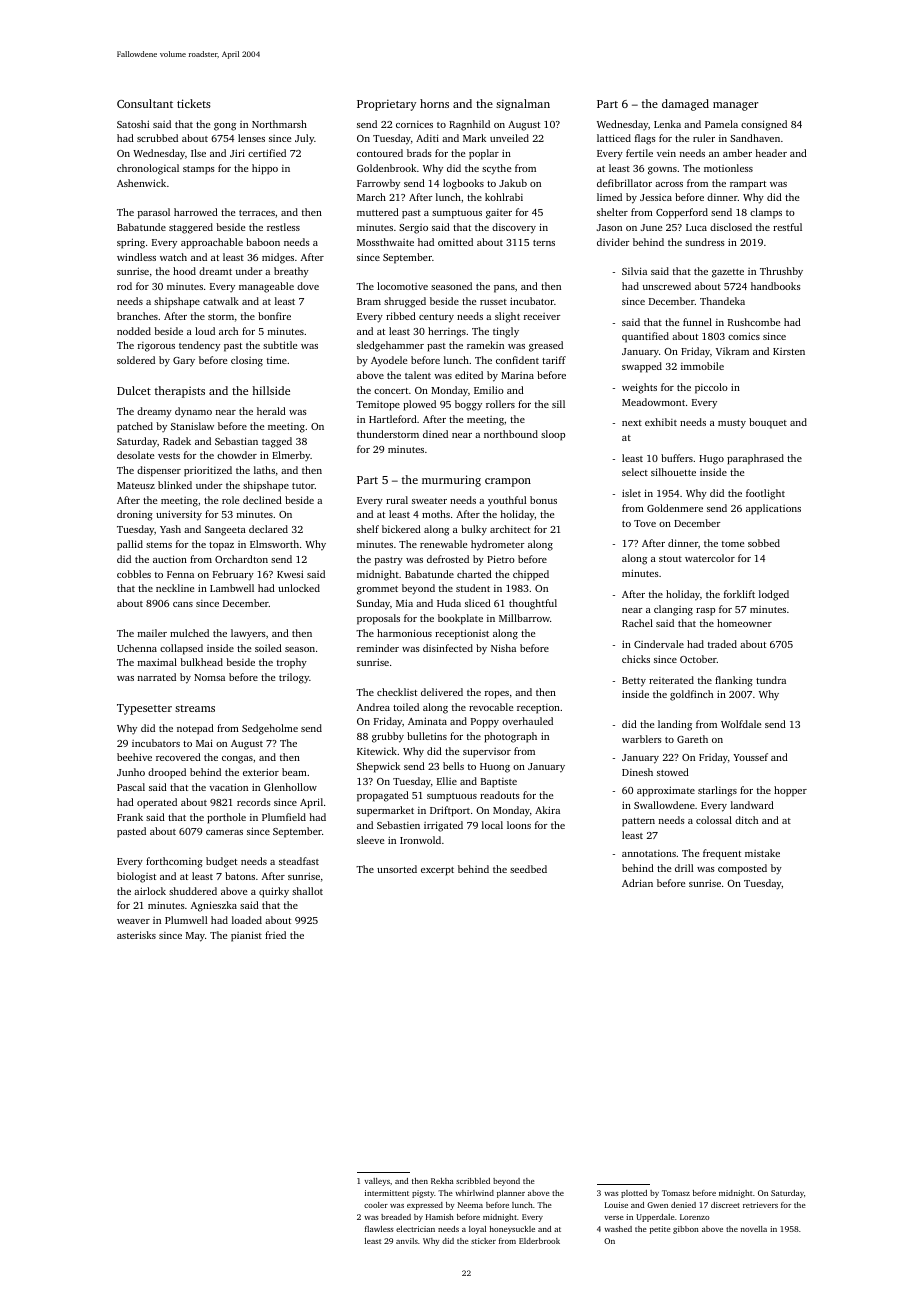  I want to click on restless, so click(283, 227).
